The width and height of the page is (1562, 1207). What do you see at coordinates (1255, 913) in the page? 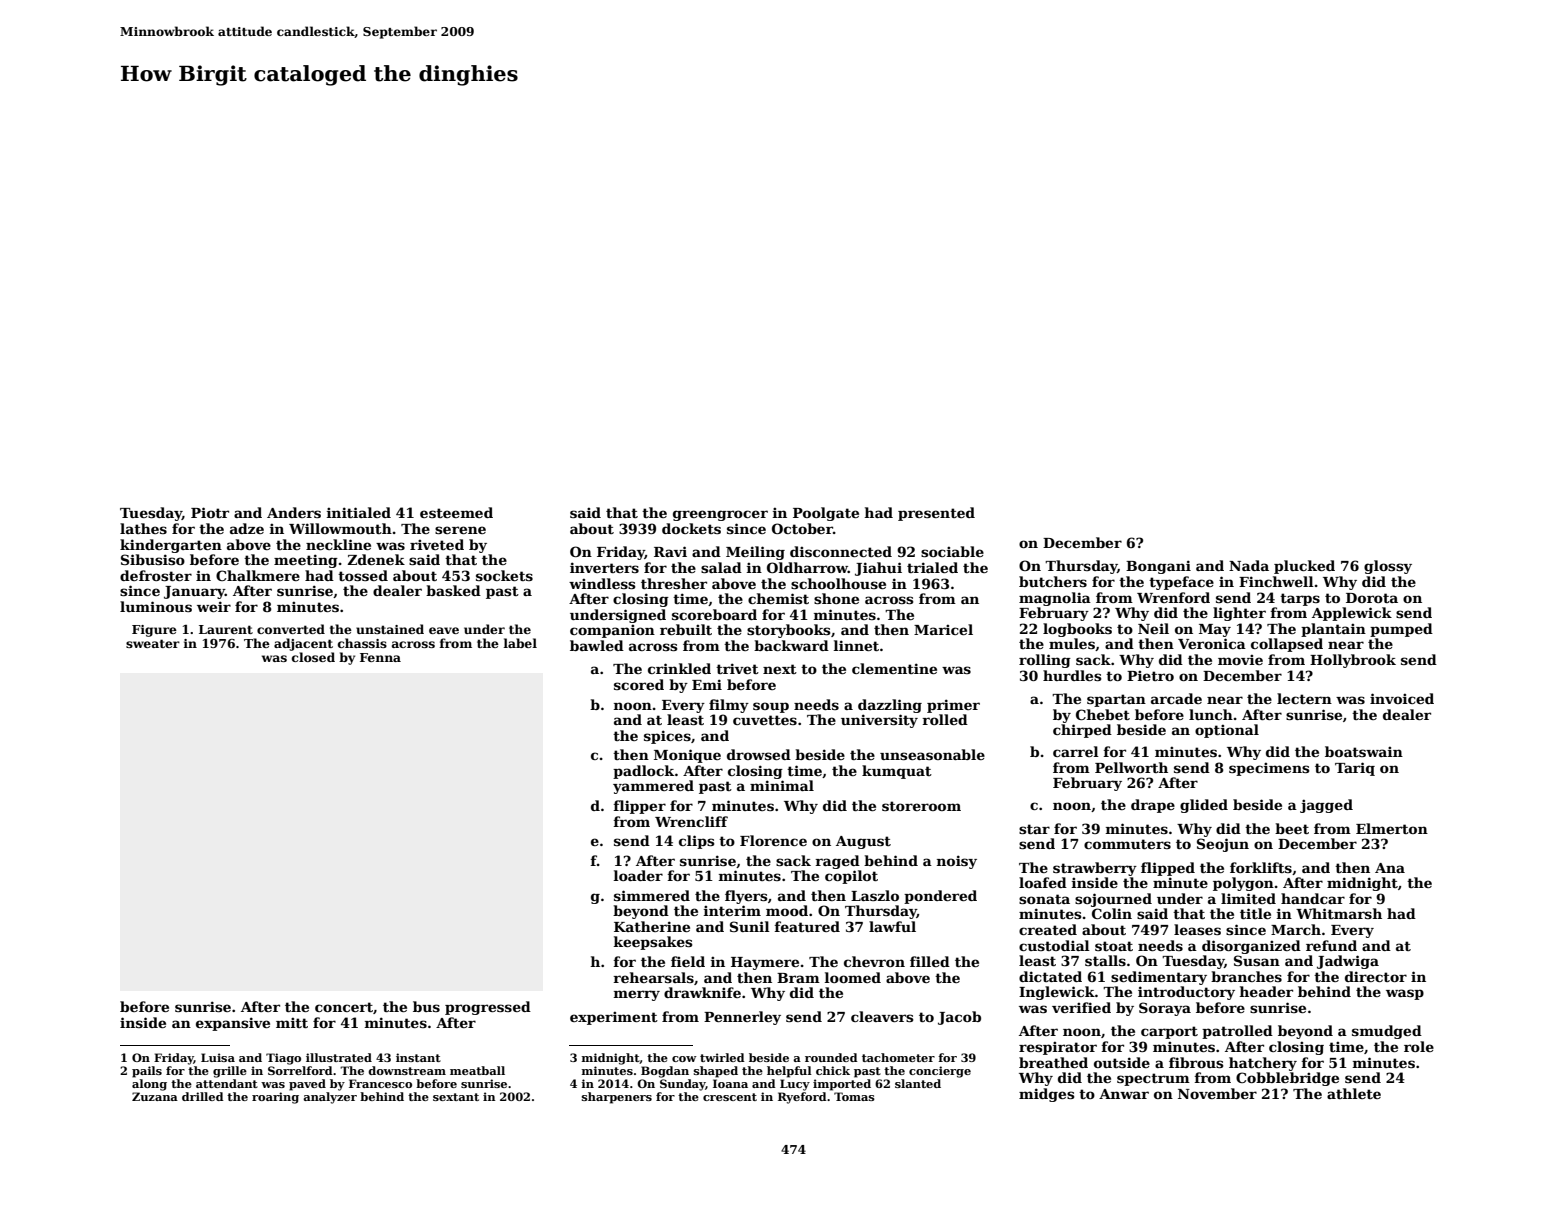
I see `title` at bounding box center [1255, 913].
